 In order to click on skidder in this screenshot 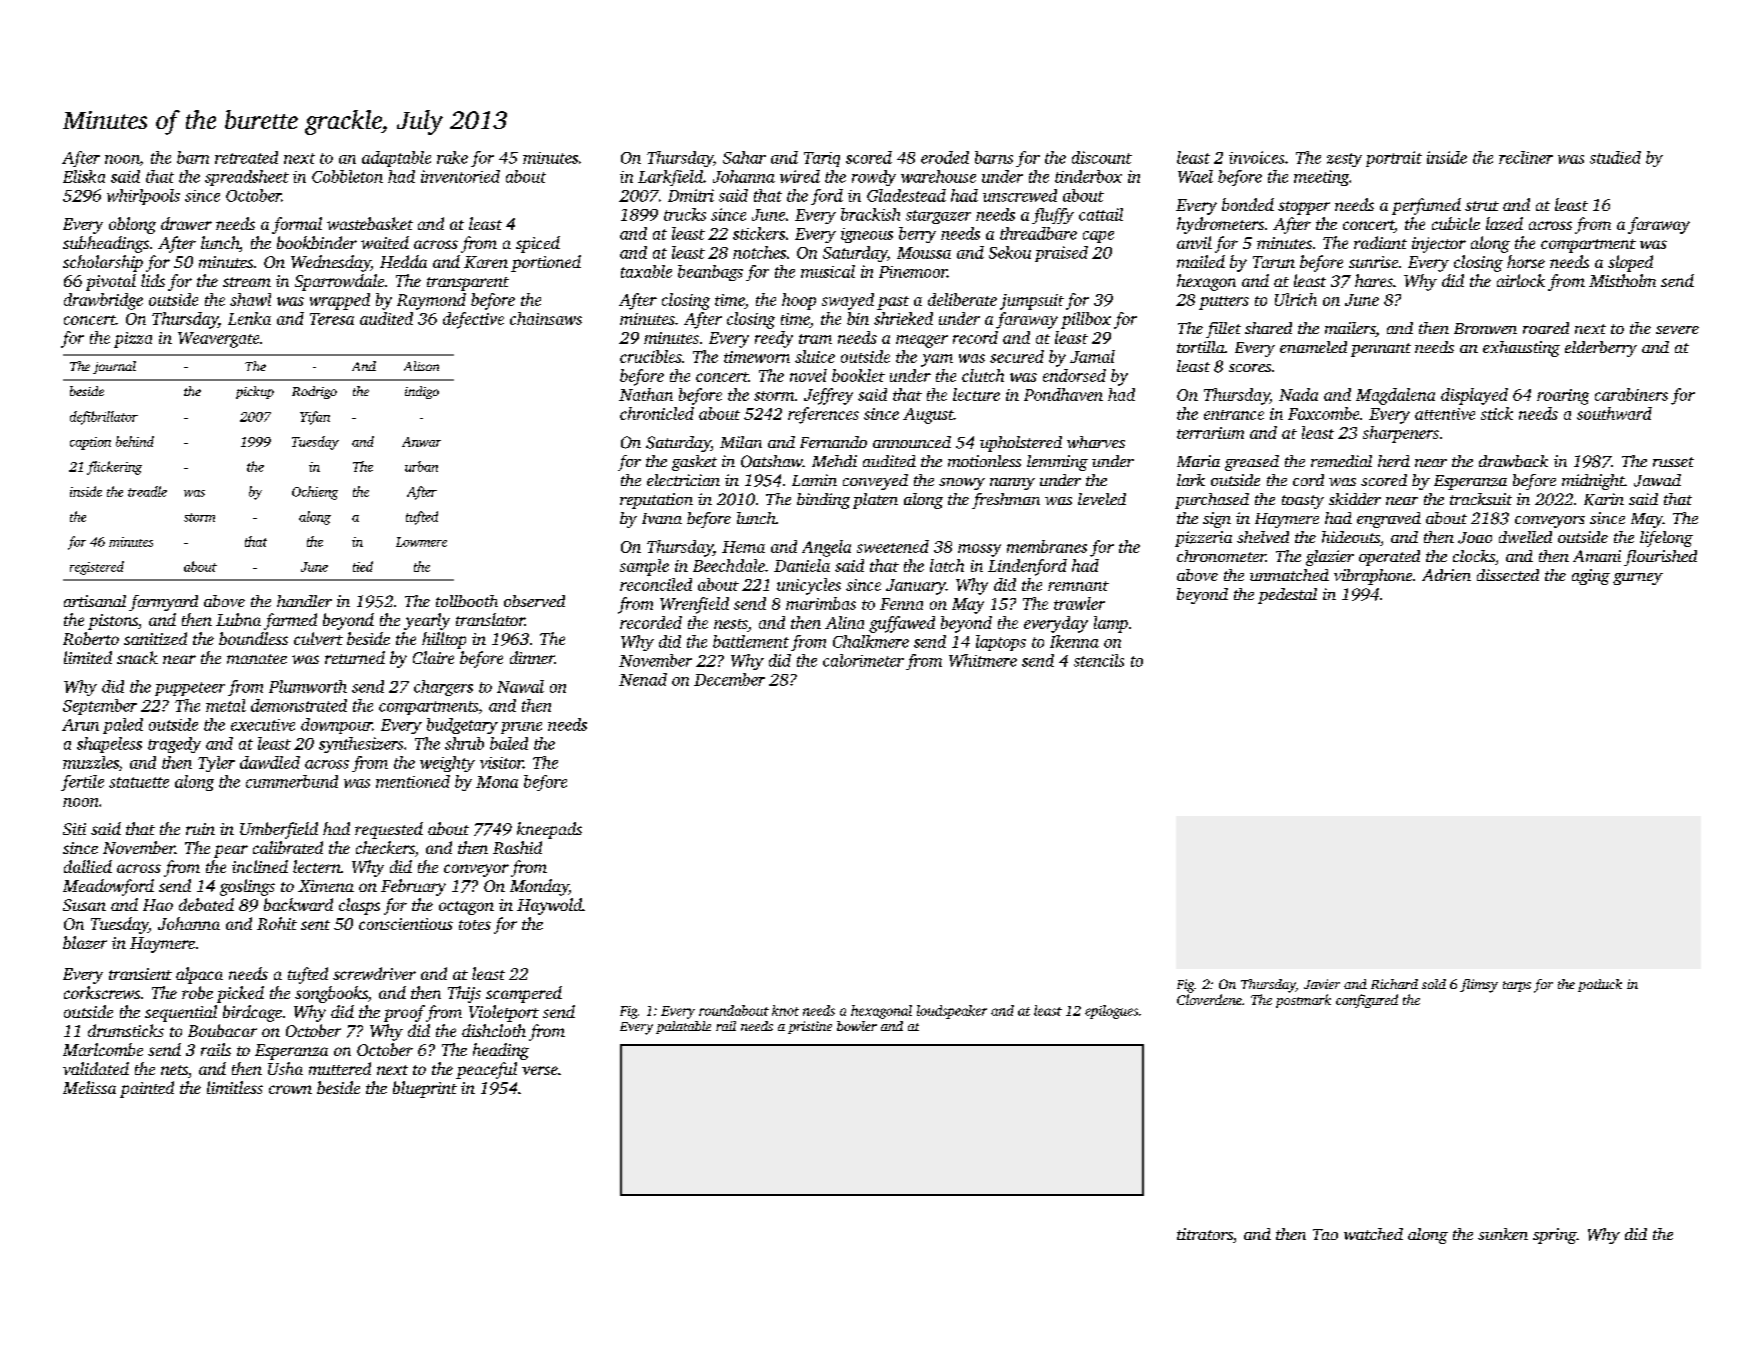, I will do `click(1355, 499)`.
